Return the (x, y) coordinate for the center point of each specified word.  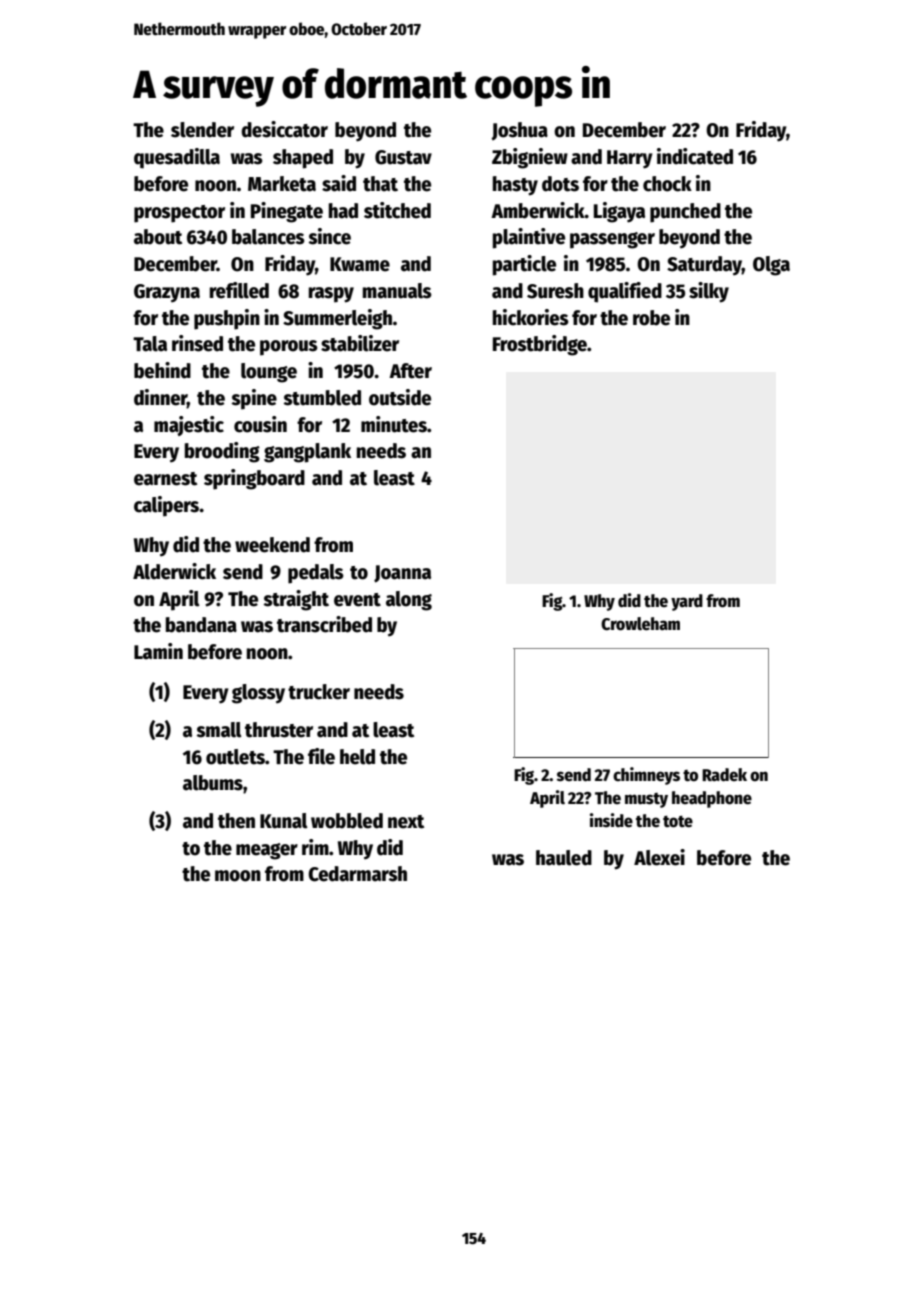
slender (202, 130)
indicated (695, 156)
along (409, 601)
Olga (771, 266)
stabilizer (360, 343)
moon (238, 876)
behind (162, 370)
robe (651, 318)
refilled (239, 290)
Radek (724, 775)
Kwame (360, 264)
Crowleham (640, 624)
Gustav (403, 157)
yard (687, 602)
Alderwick (174, 571)
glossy (258, 694)
